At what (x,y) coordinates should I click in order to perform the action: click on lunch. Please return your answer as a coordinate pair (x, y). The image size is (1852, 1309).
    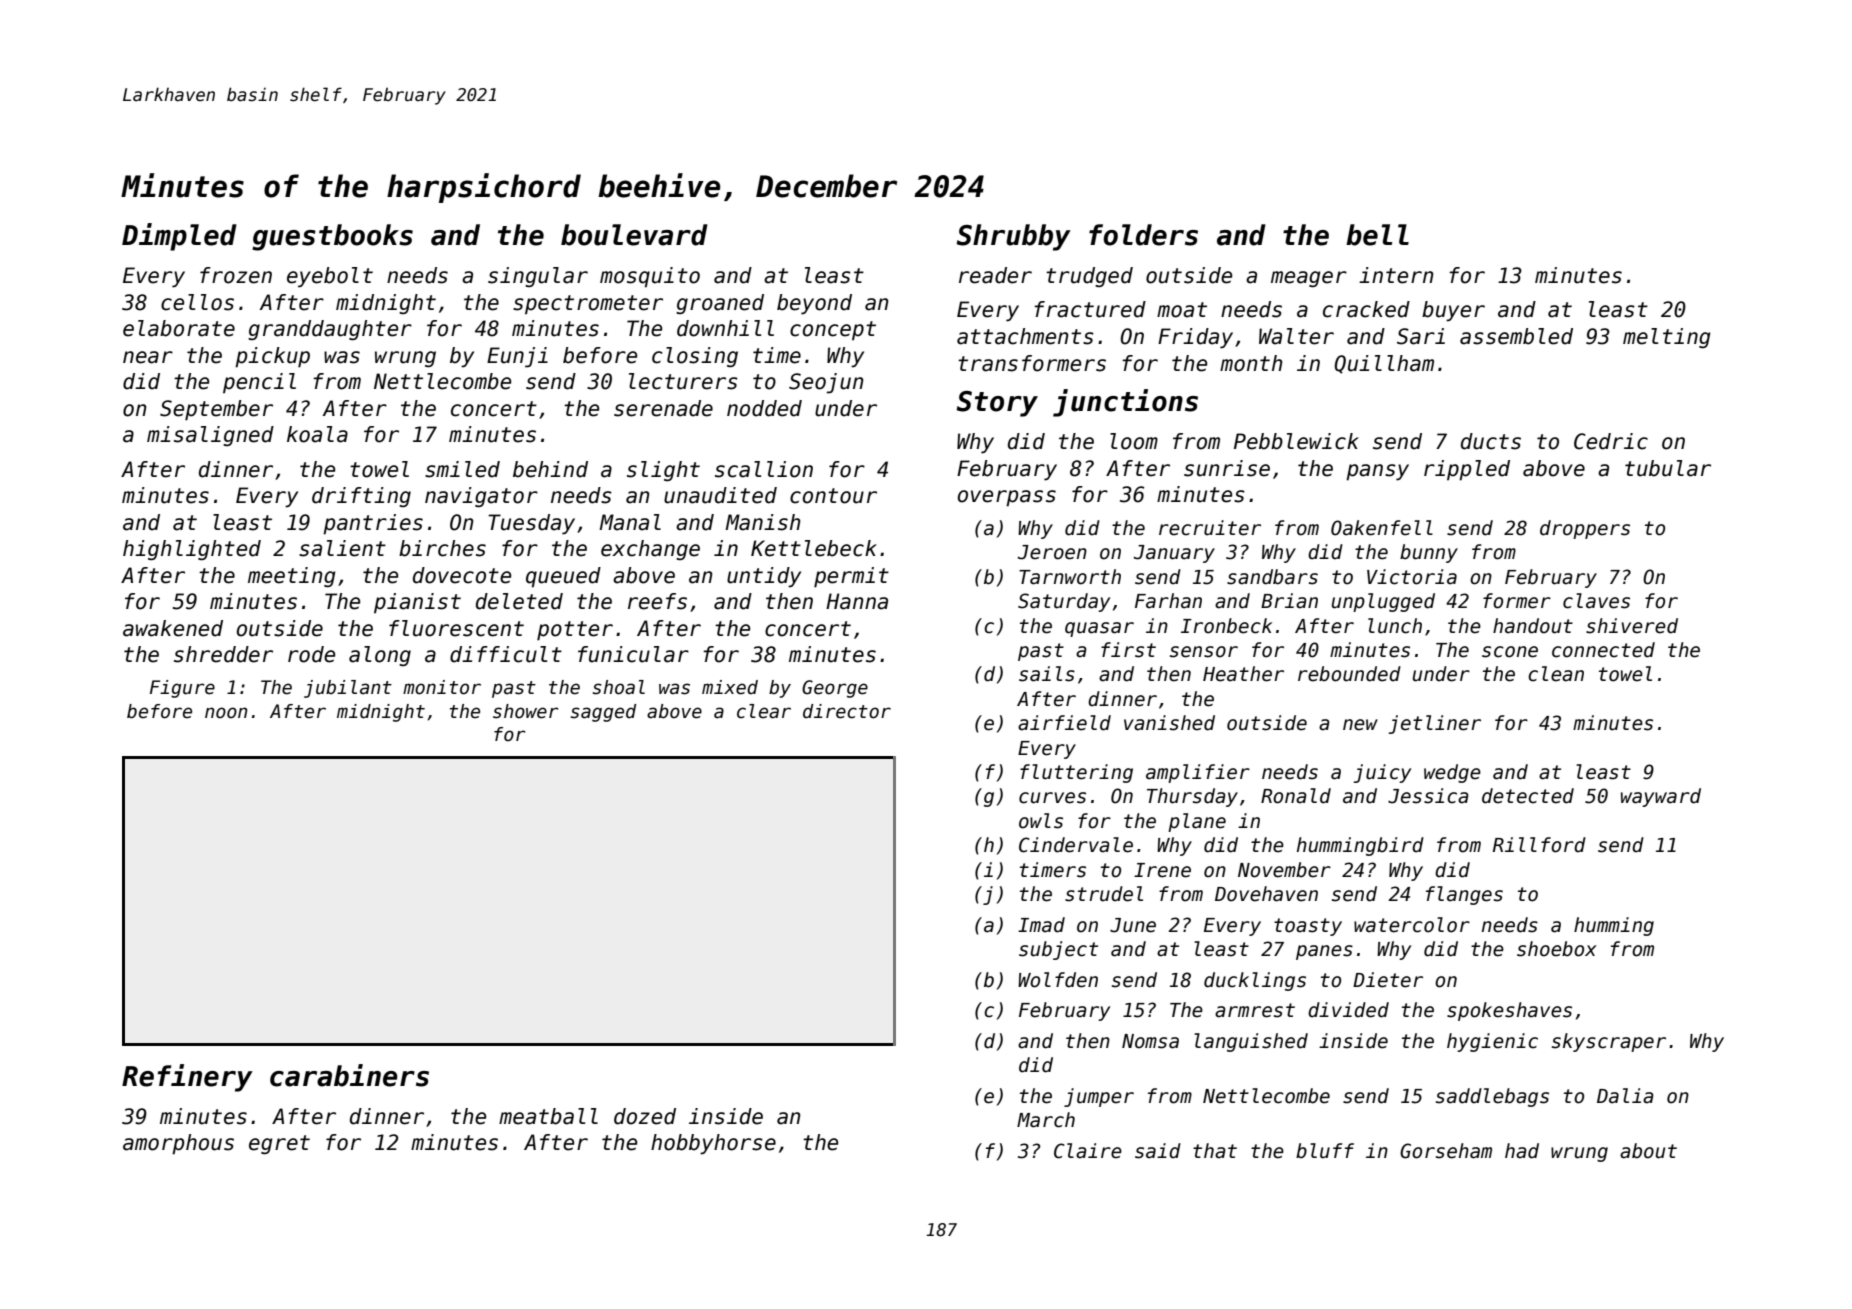
    Looking at the image, I should click on (1395, 626).
